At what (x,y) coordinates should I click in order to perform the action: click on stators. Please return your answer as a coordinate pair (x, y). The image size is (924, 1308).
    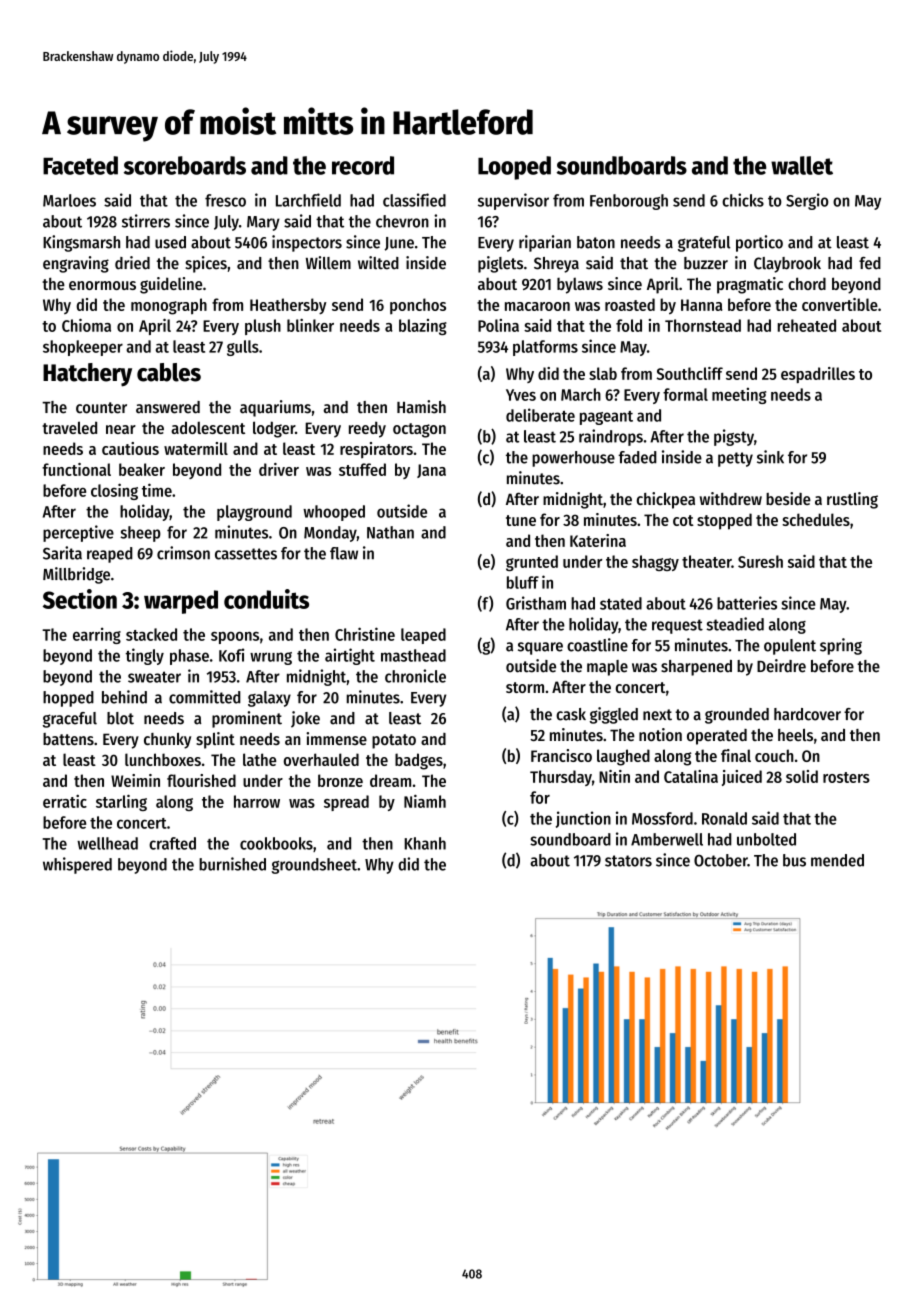
    Looking at the image, I should click on (628, 861).
